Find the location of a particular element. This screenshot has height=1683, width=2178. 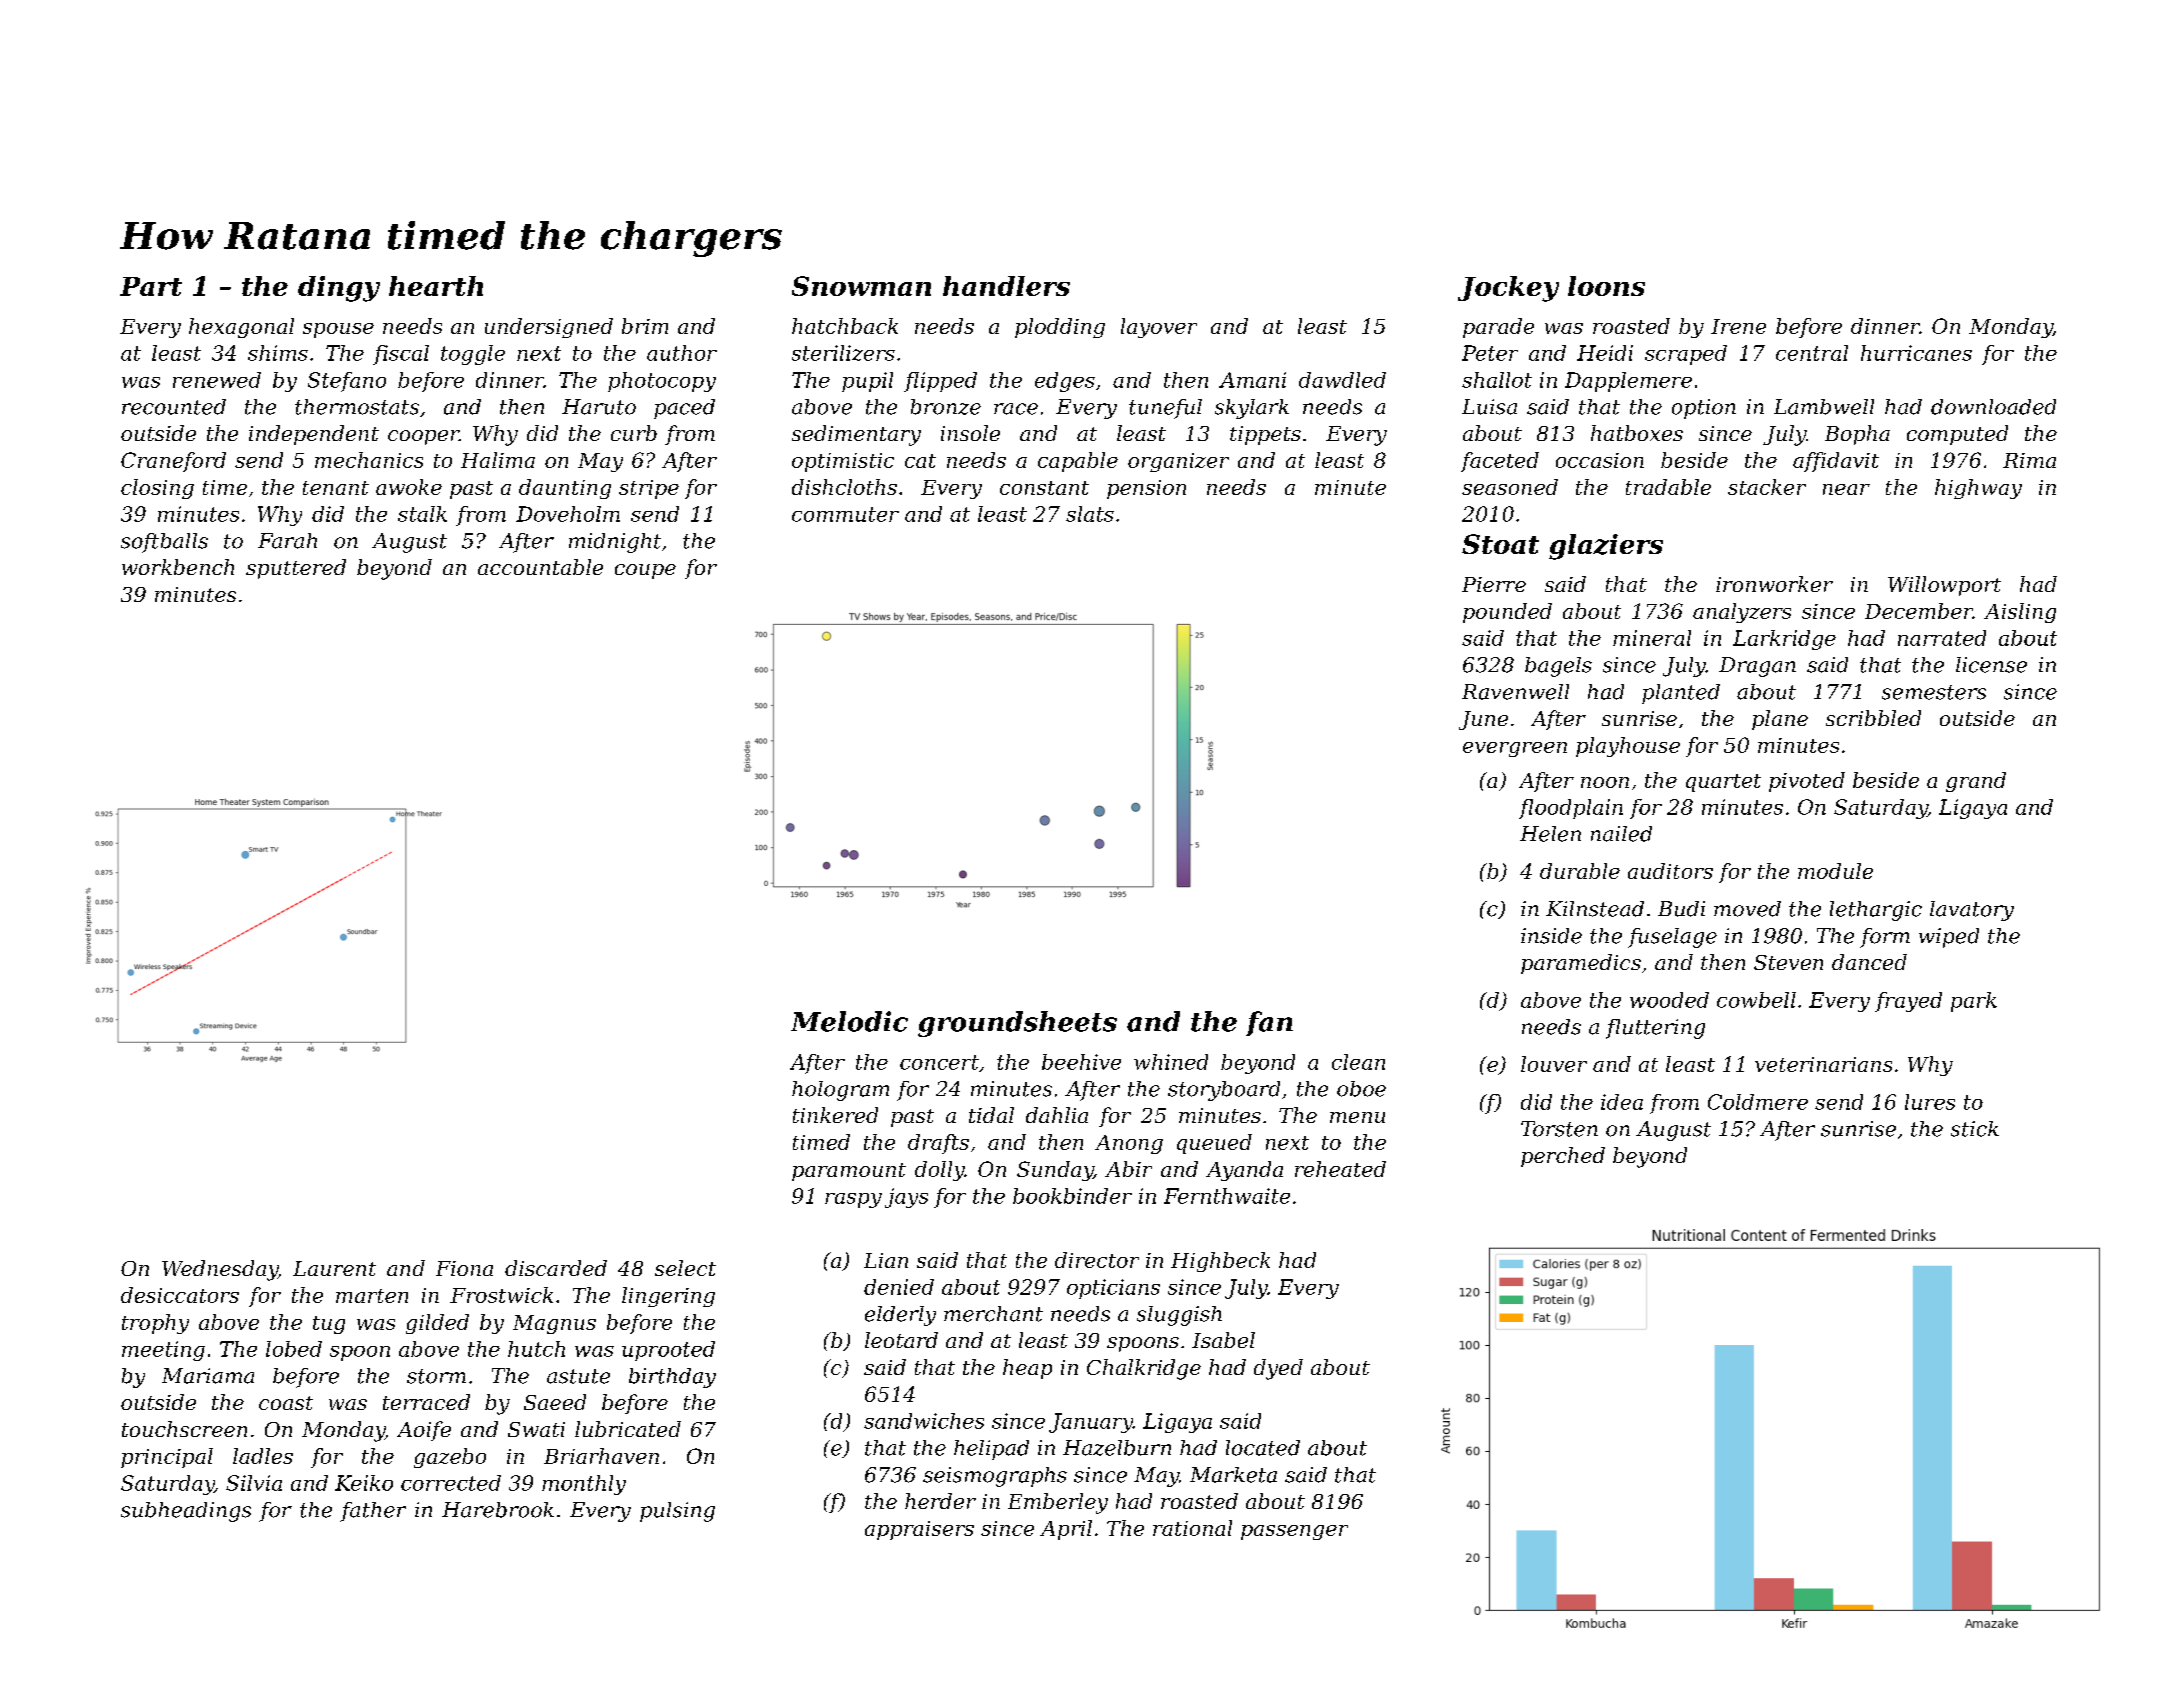

Part is located at coordinates (151, 286).
